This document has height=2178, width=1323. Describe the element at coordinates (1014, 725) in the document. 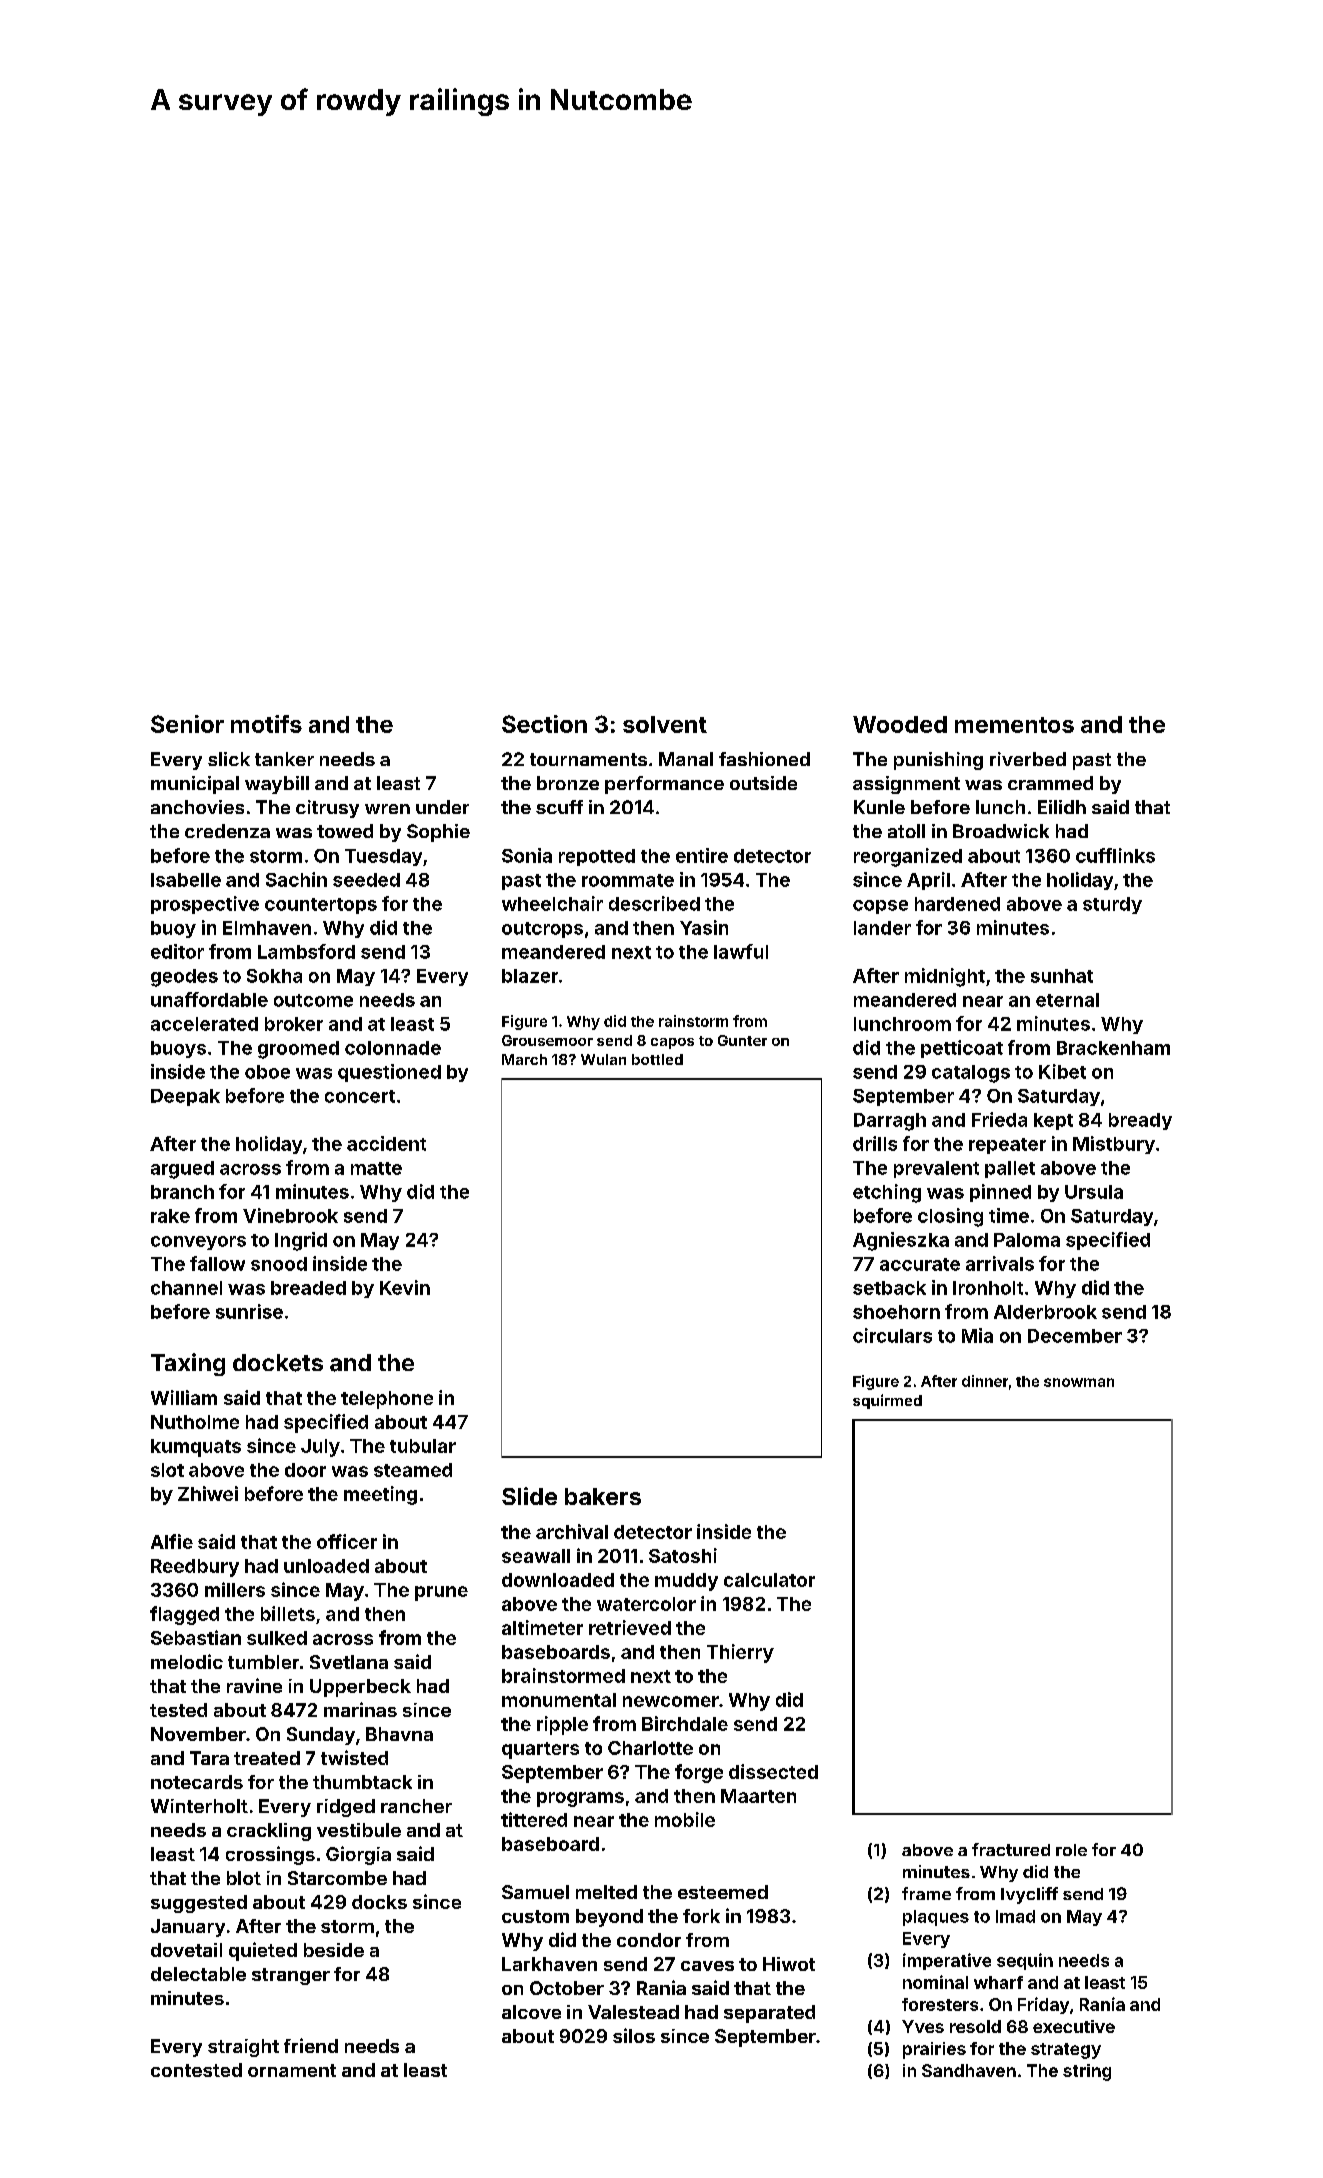

I see `mementos` at that location.
